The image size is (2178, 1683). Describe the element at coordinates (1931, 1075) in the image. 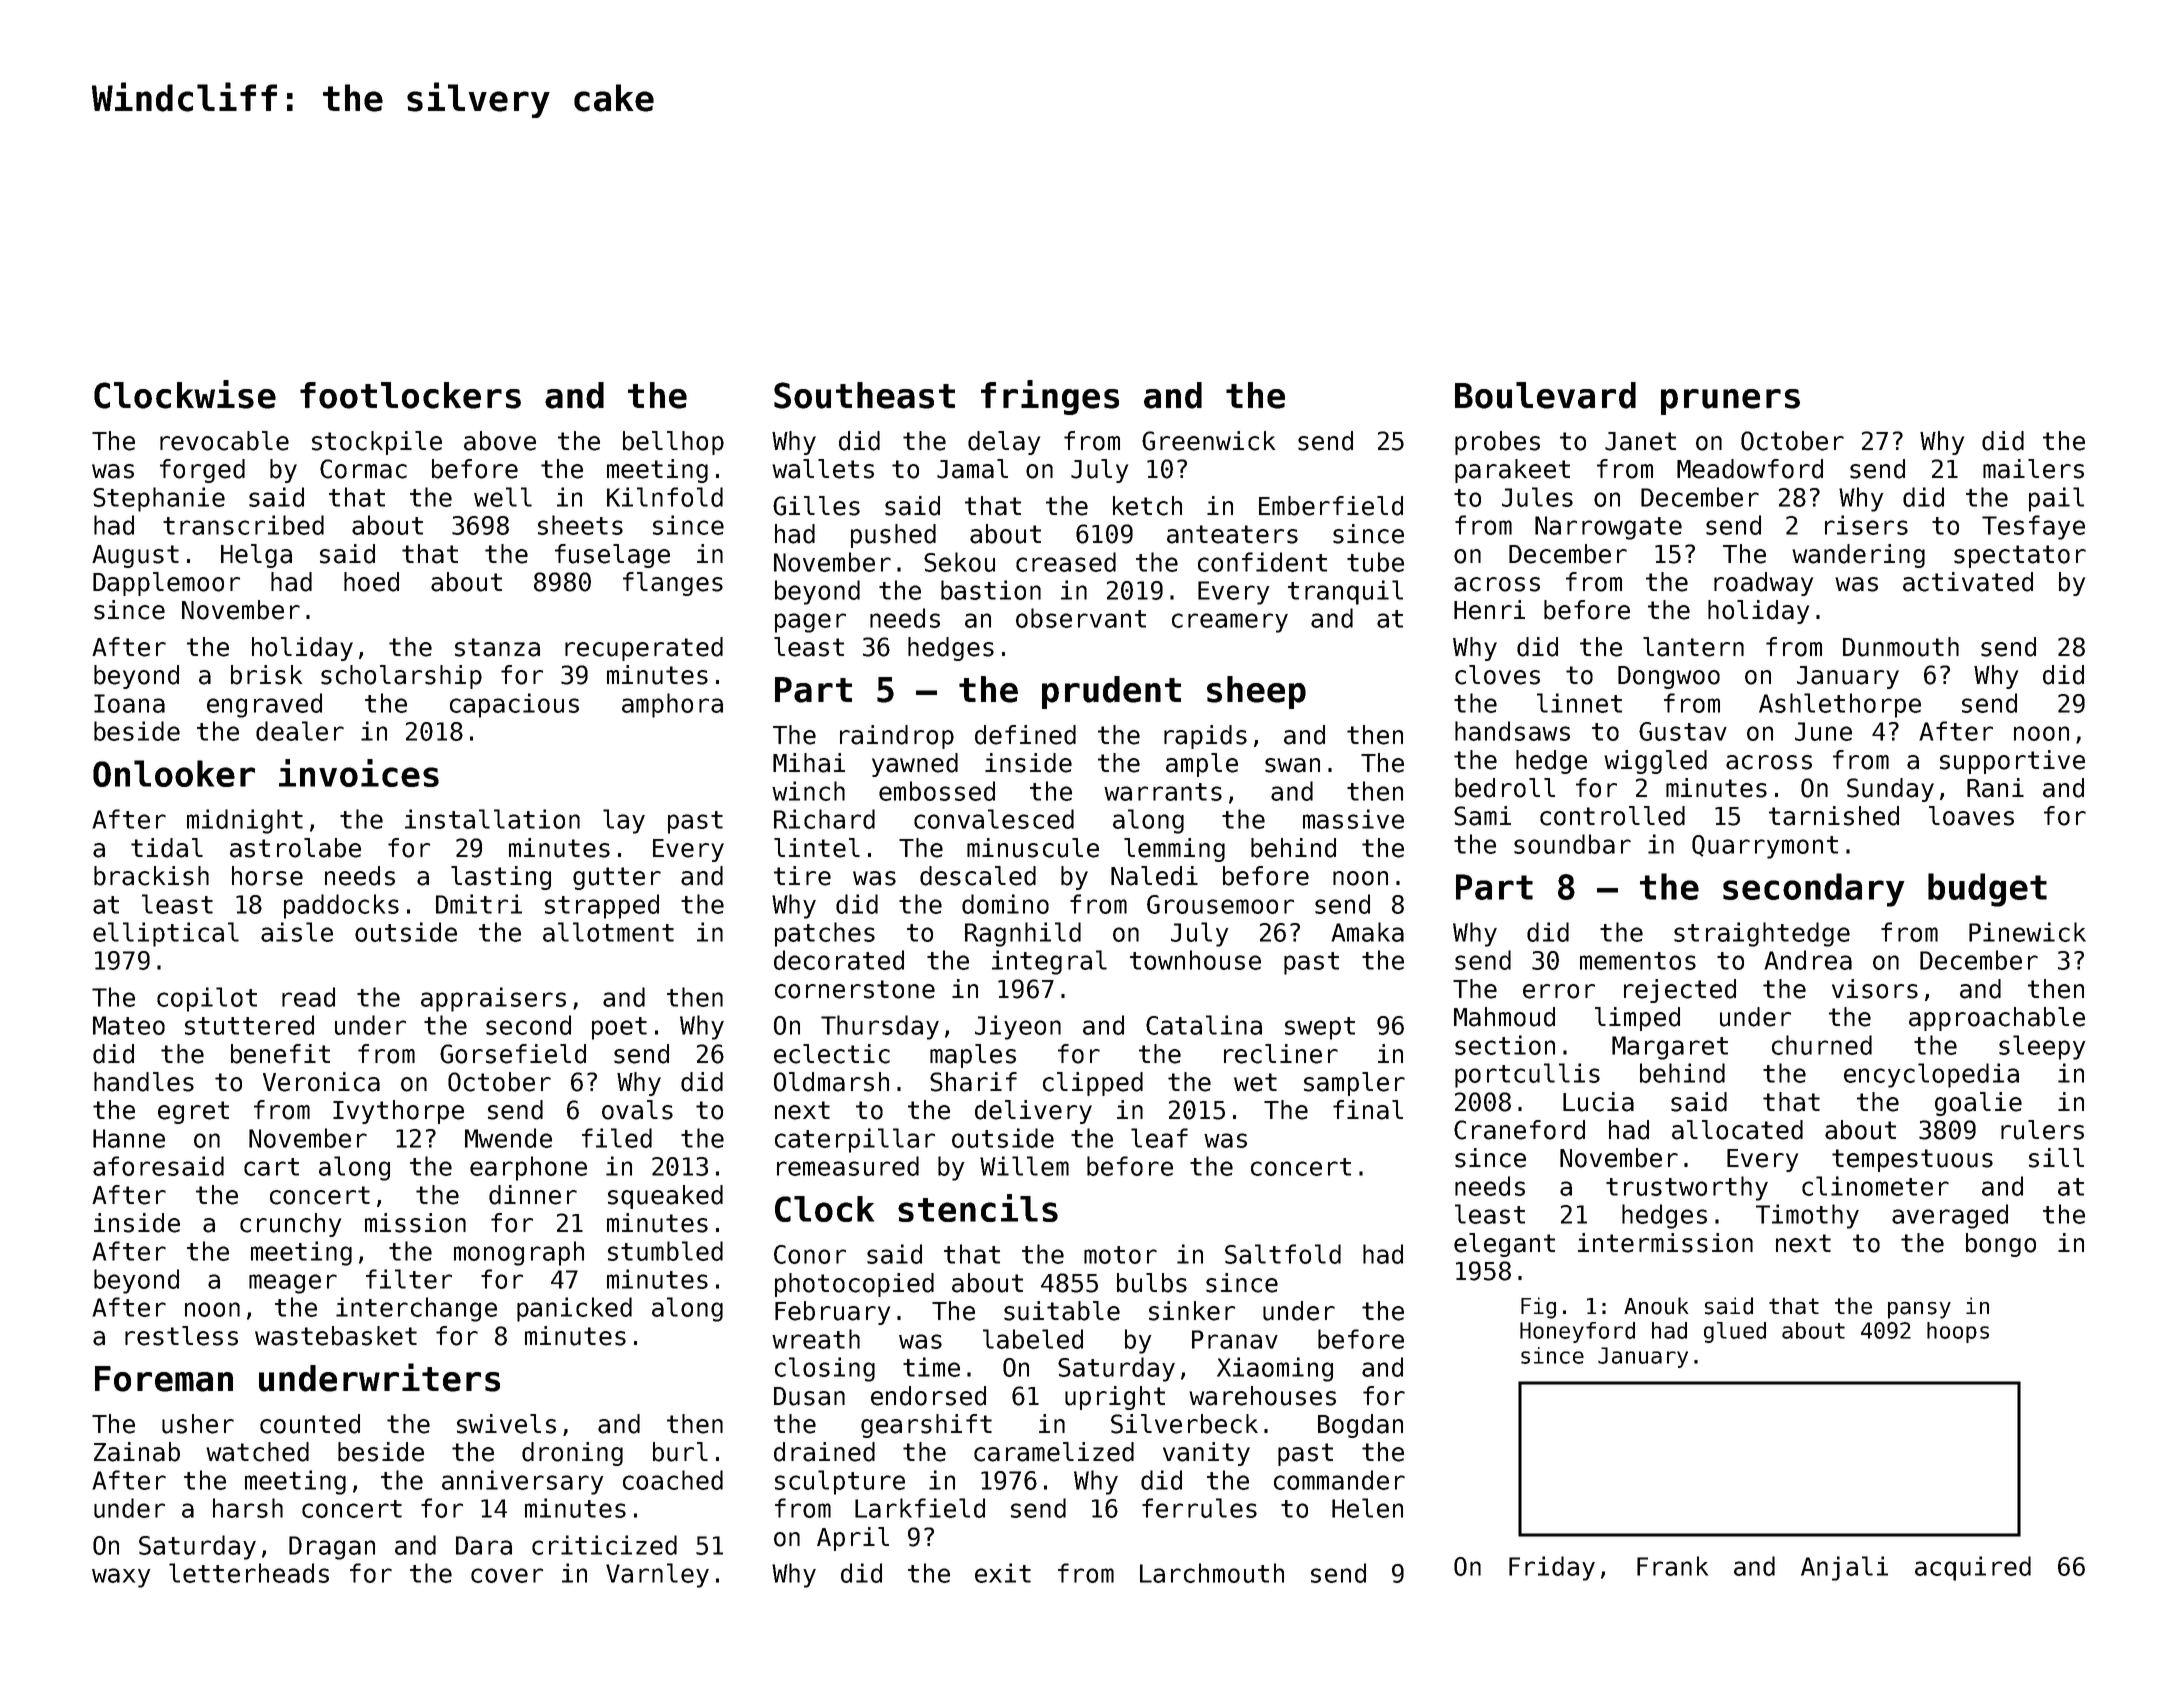

I see `encyclopedia` at that location.
